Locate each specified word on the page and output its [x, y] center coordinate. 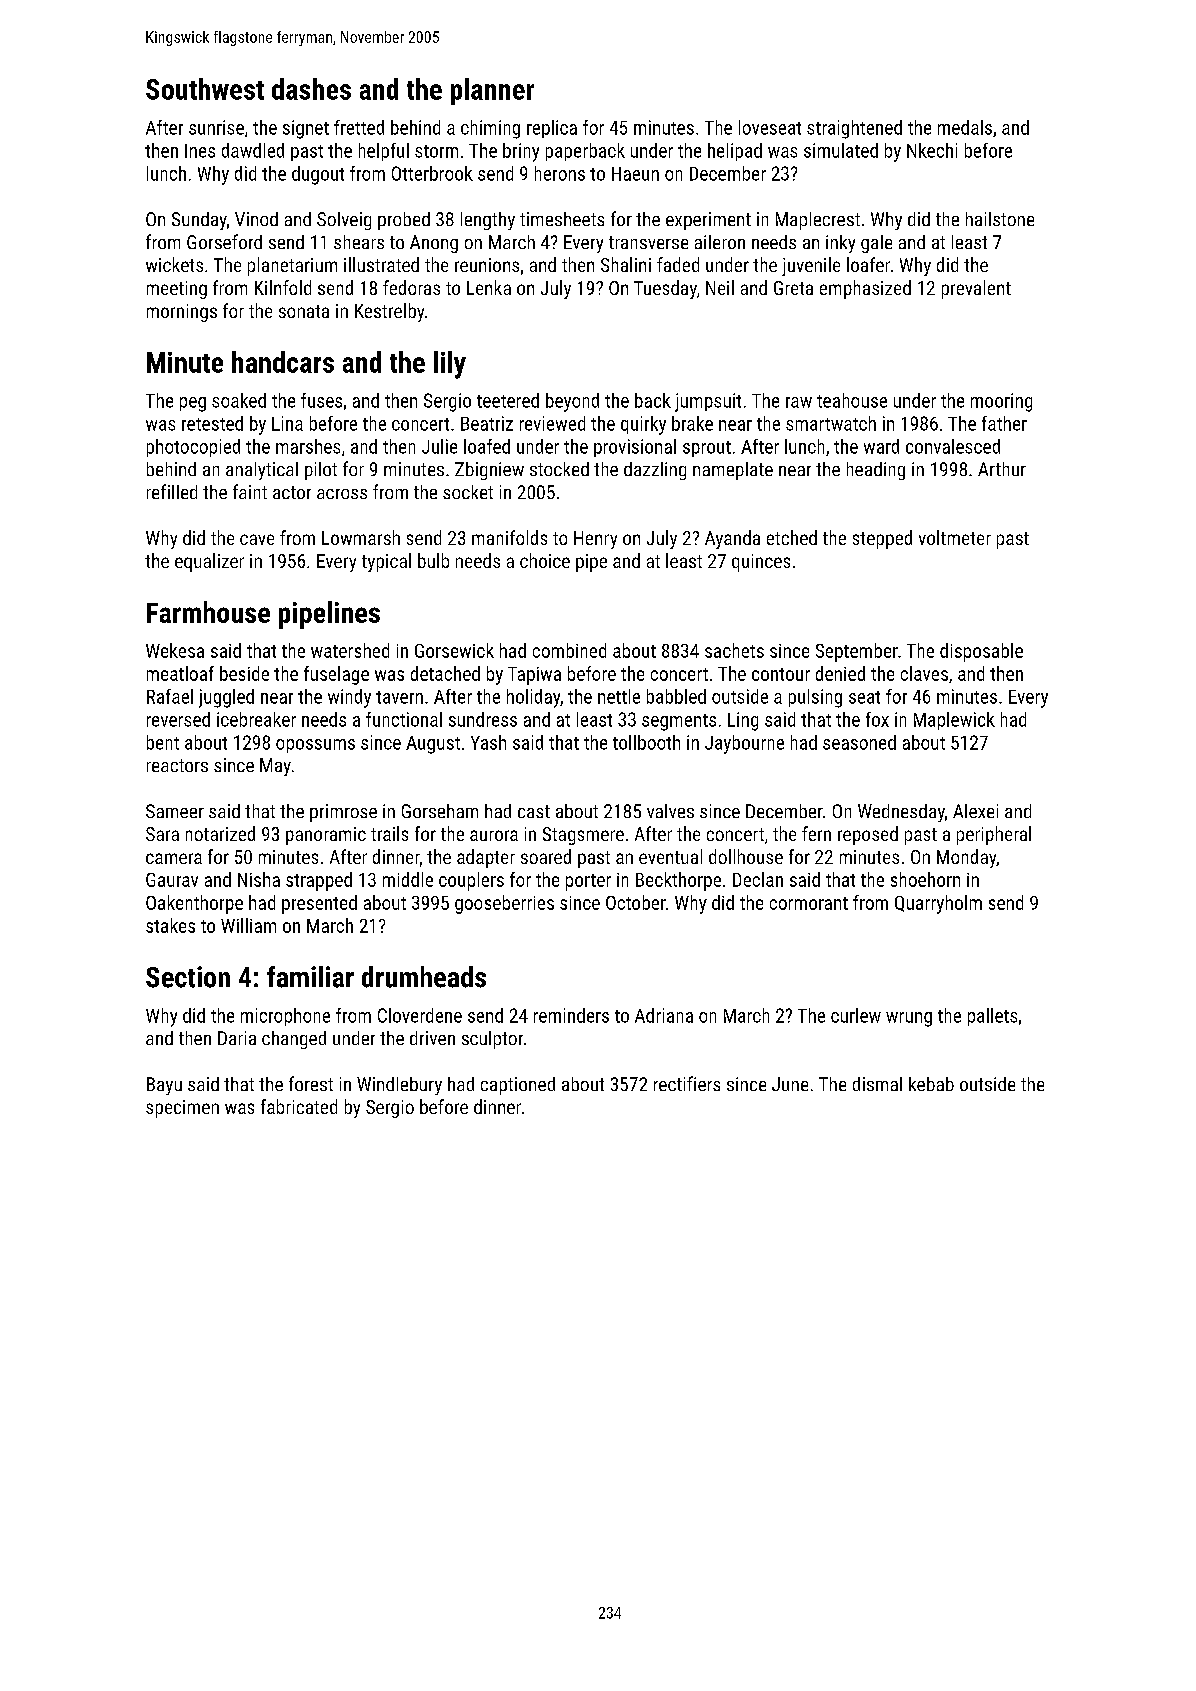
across [342, 494]
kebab [931, 1084]
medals [965, 127]
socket [468, 492]
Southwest [205, 89]
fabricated [299, 1106]
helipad [735, 152]
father [1004, 423]
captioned [518, 1086]
